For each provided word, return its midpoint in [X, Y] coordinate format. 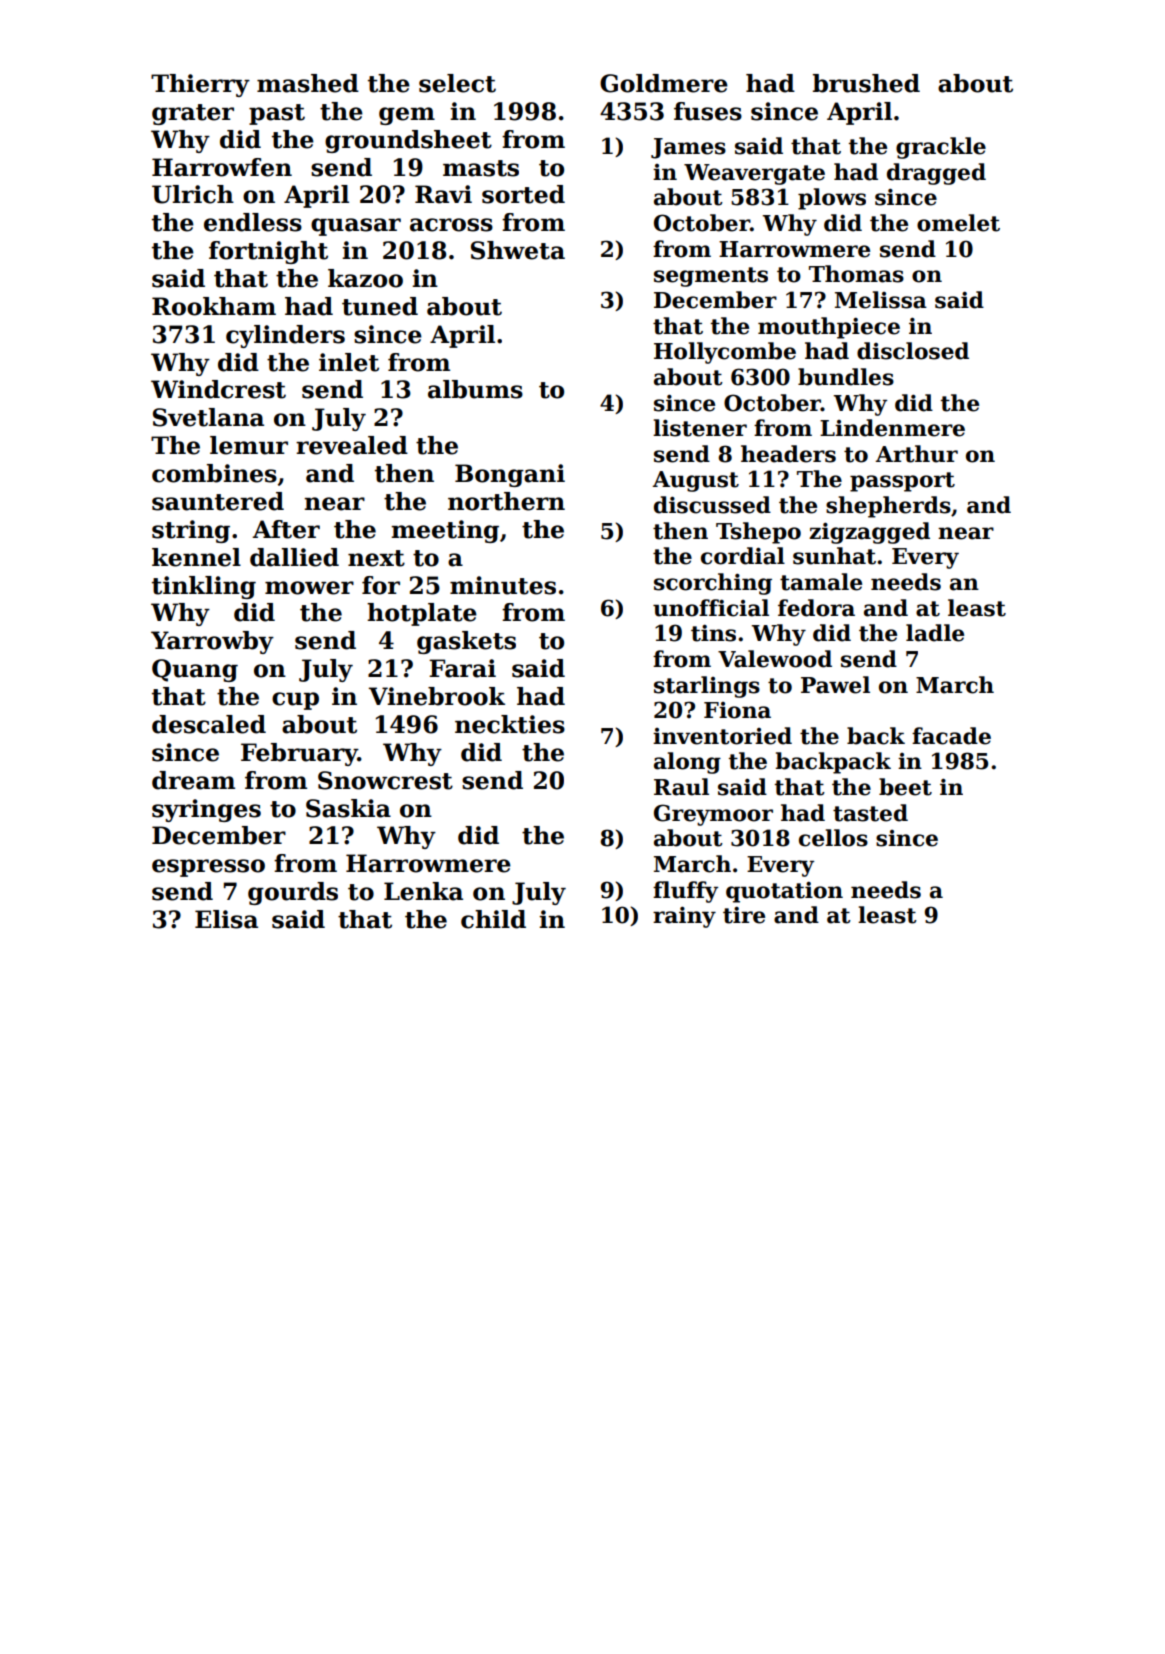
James [688, 148]
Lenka [423, 891]
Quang [195, 670]
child [493, 919]
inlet [349, 362]
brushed [866, 83]
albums [475, 389]
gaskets [466, 642]
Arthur [916, 454]
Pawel [835, 685]
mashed [308, 83]
